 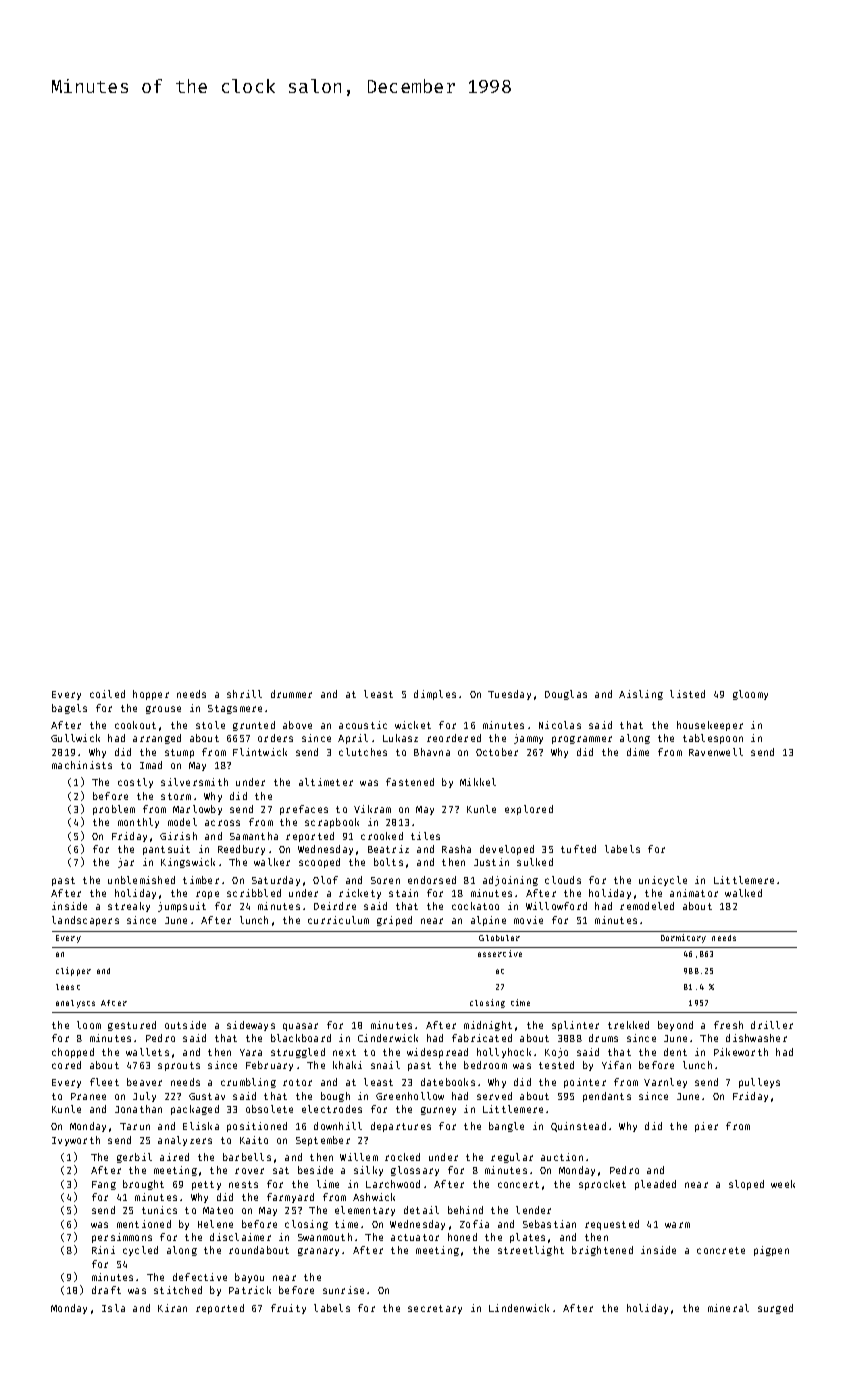 What do you see at coordinates (151, 695) in the document?
I see `hopper` at bounding box center [151, 695].
